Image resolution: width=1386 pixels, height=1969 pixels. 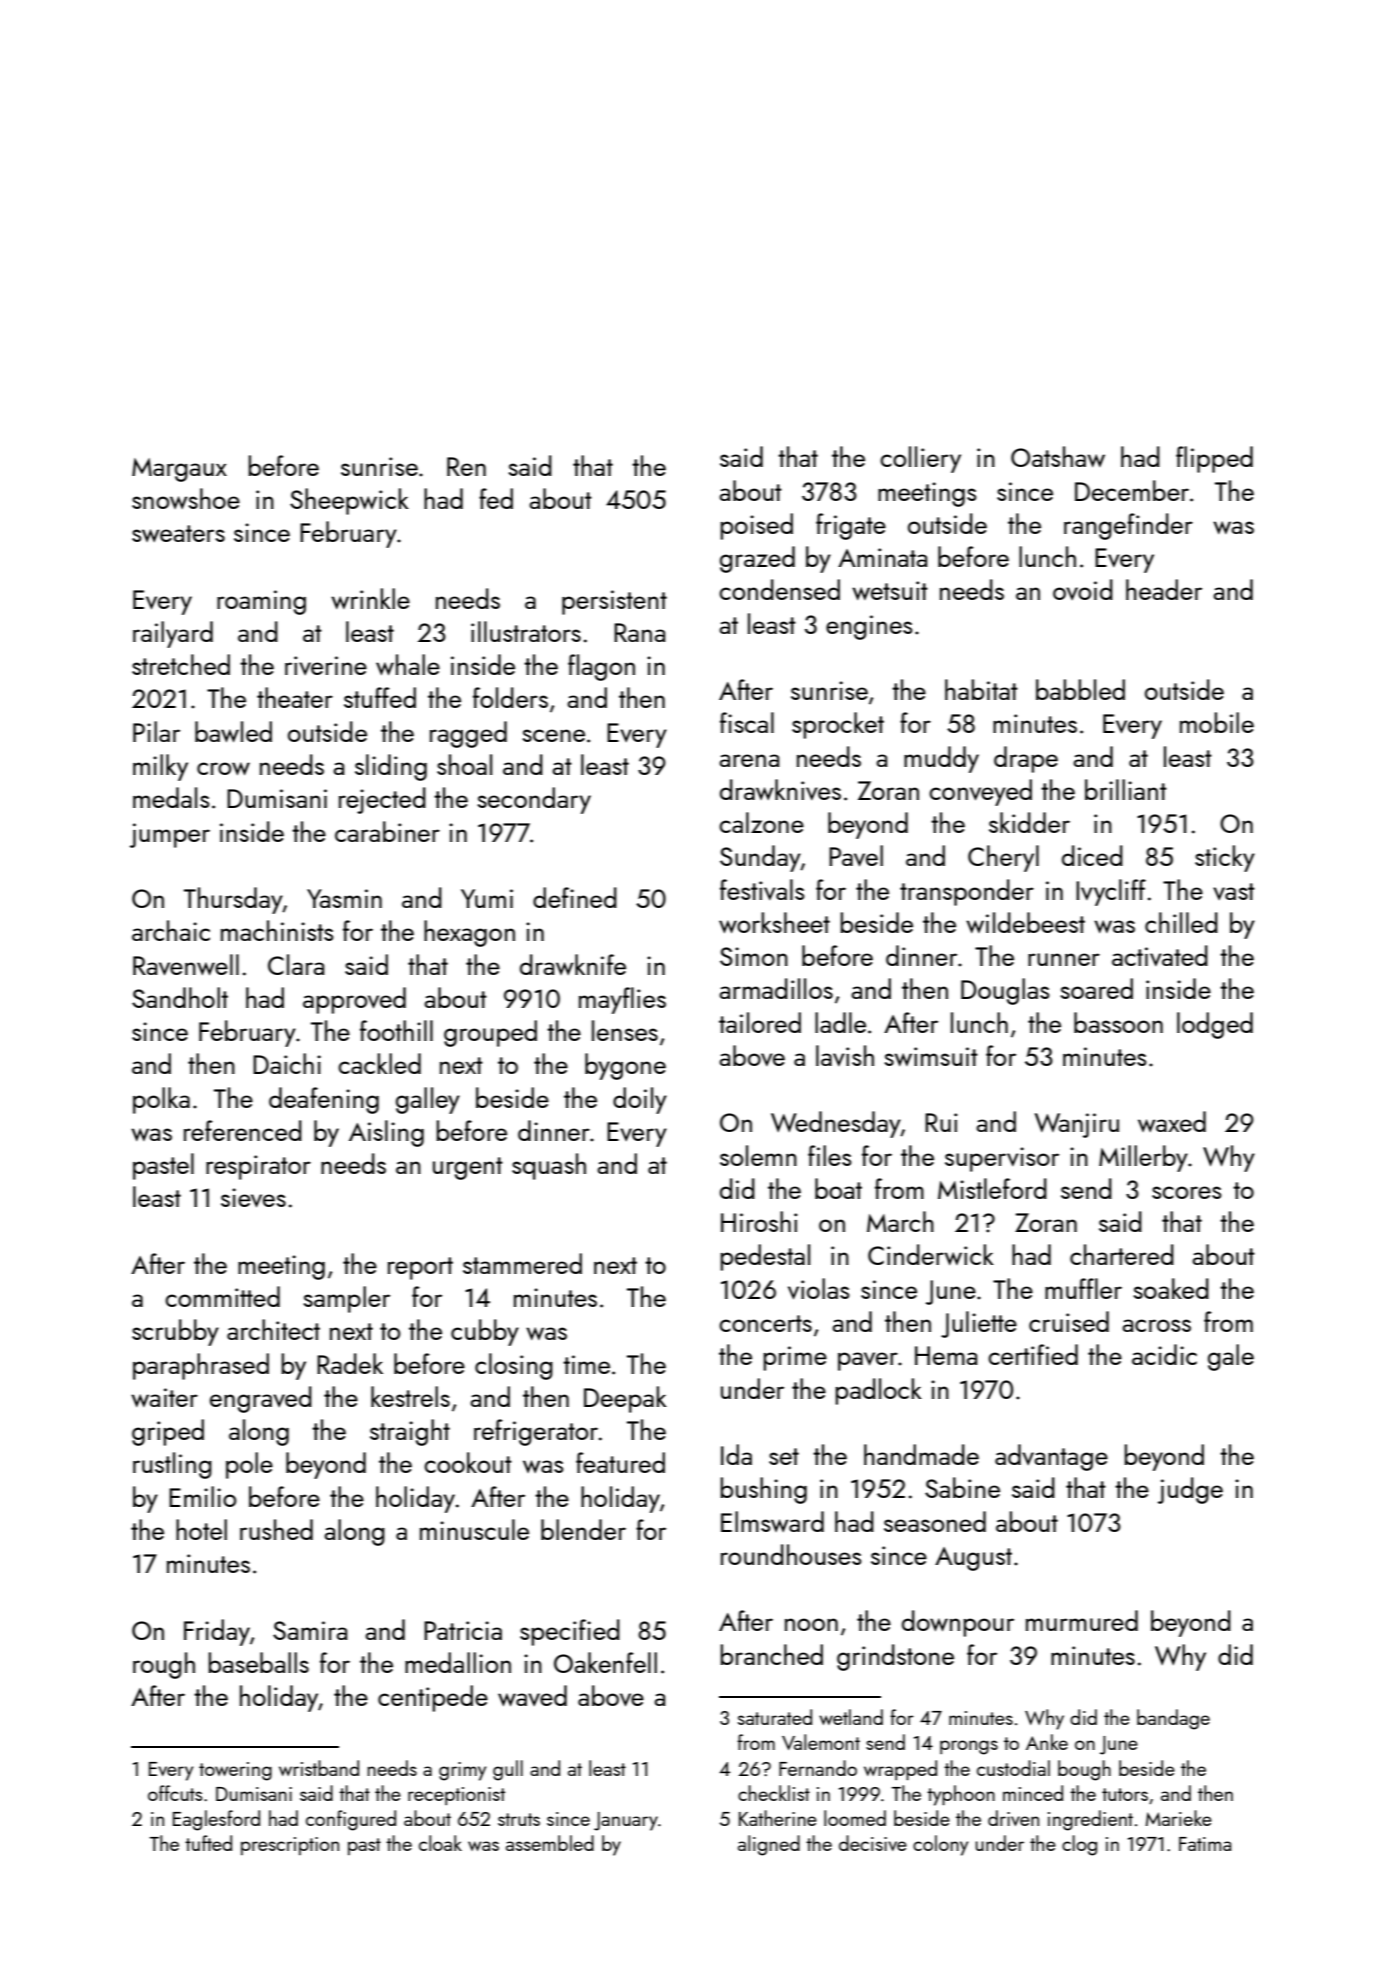 I want to click on prescription, so click(x=290, y=1846).
